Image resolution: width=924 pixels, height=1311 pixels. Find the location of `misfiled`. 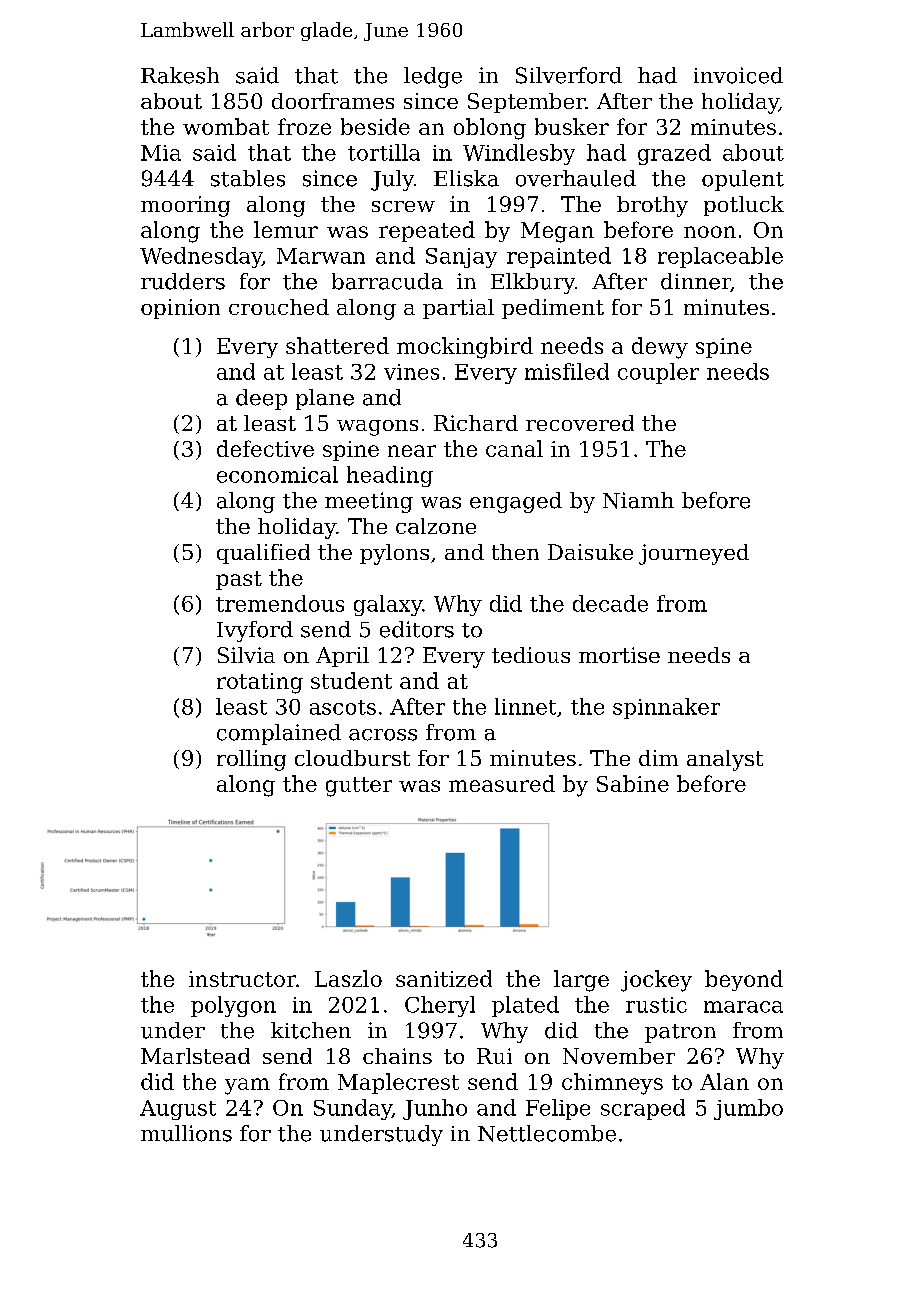

misfiled is located at coordinates (567, 371).
